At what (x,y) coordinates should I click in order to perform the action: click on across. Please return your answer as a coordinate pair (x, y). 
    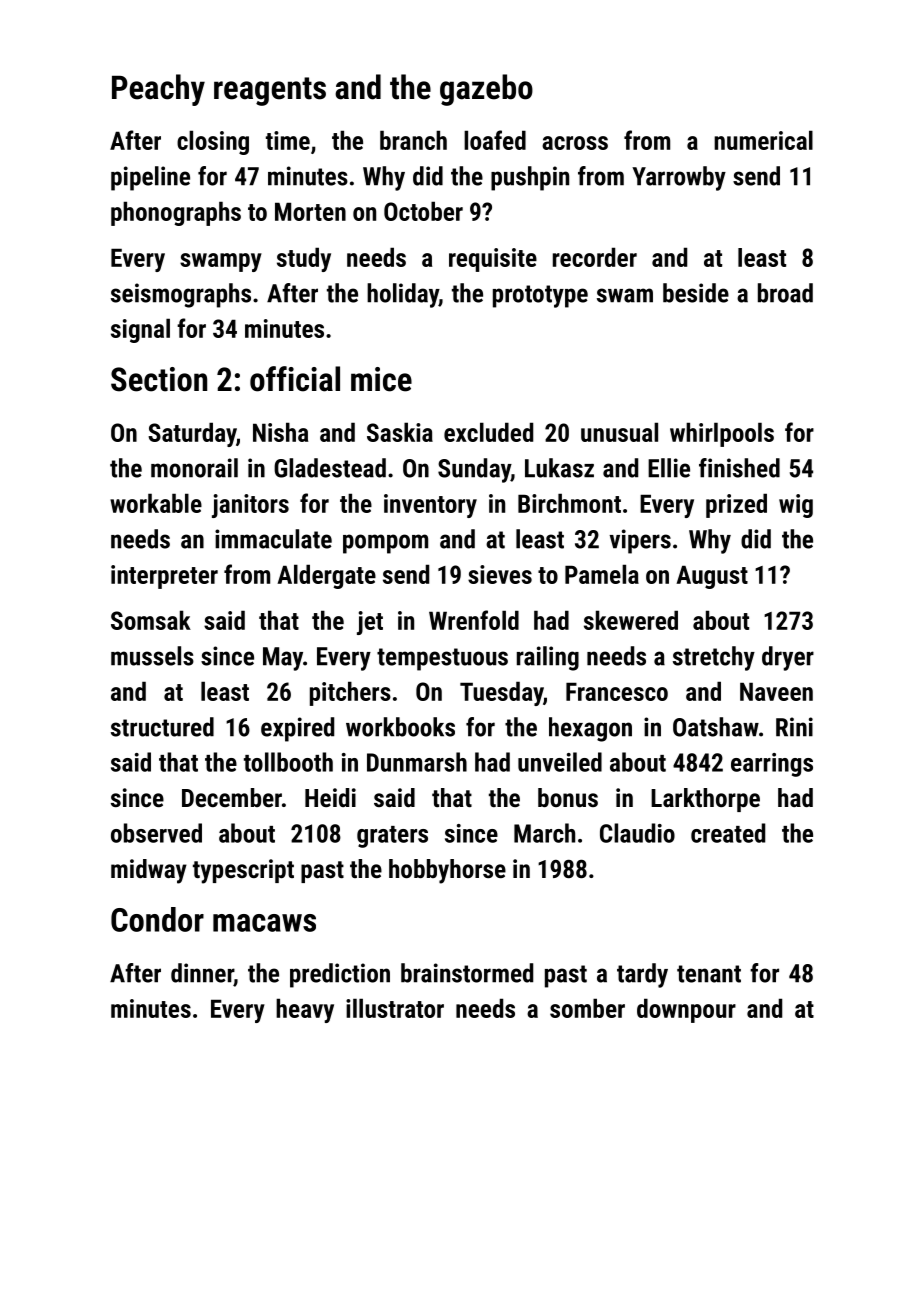
    Looking at the image, I should click on (575, 143).
